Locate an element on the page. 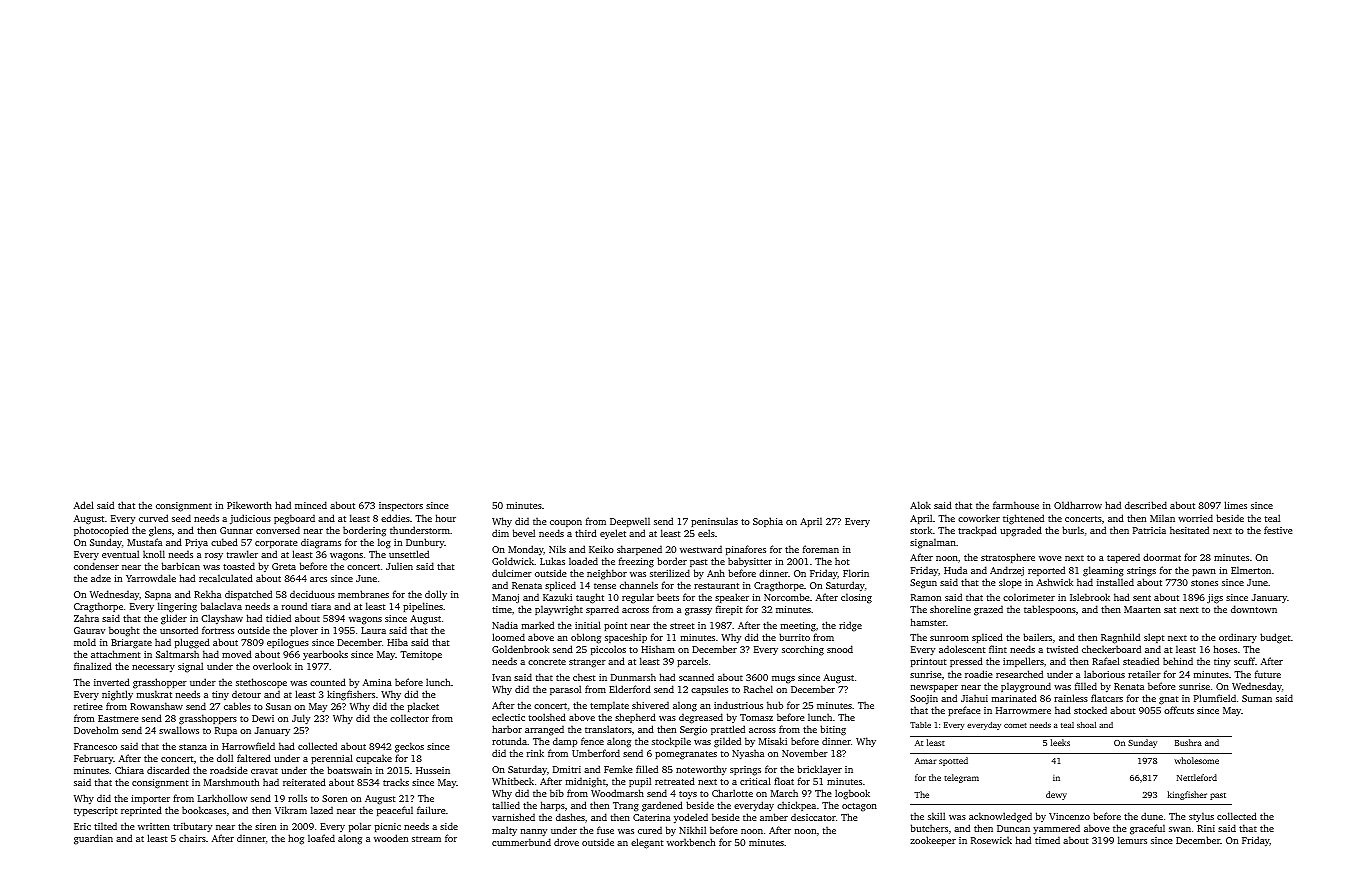 The height and width of the image is (887, 1372). cupcake is located at coordinates (374, 759).
